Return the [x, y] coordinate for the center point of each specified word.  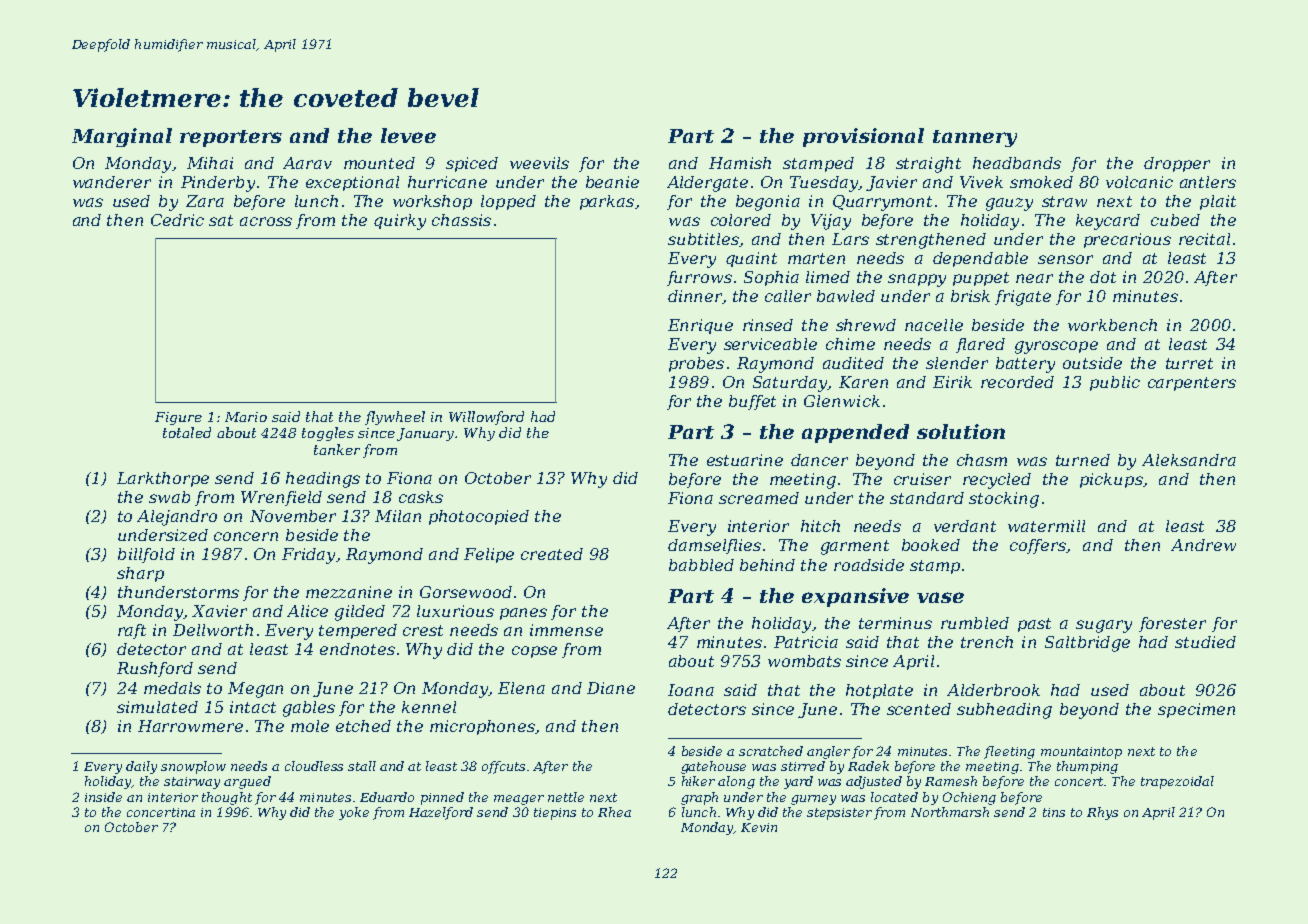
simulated [157, 707]
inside [103, 797]
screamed [759, 498]
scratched [771, 751]
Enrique [700, 326]
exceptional [352, 183]
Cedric [177, 220]
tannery [975, 138]
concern [246, 536]
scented [919, 709]
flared [980, 345]
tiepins [555, 814]
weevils [539, 163]
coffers [1038, 546]
